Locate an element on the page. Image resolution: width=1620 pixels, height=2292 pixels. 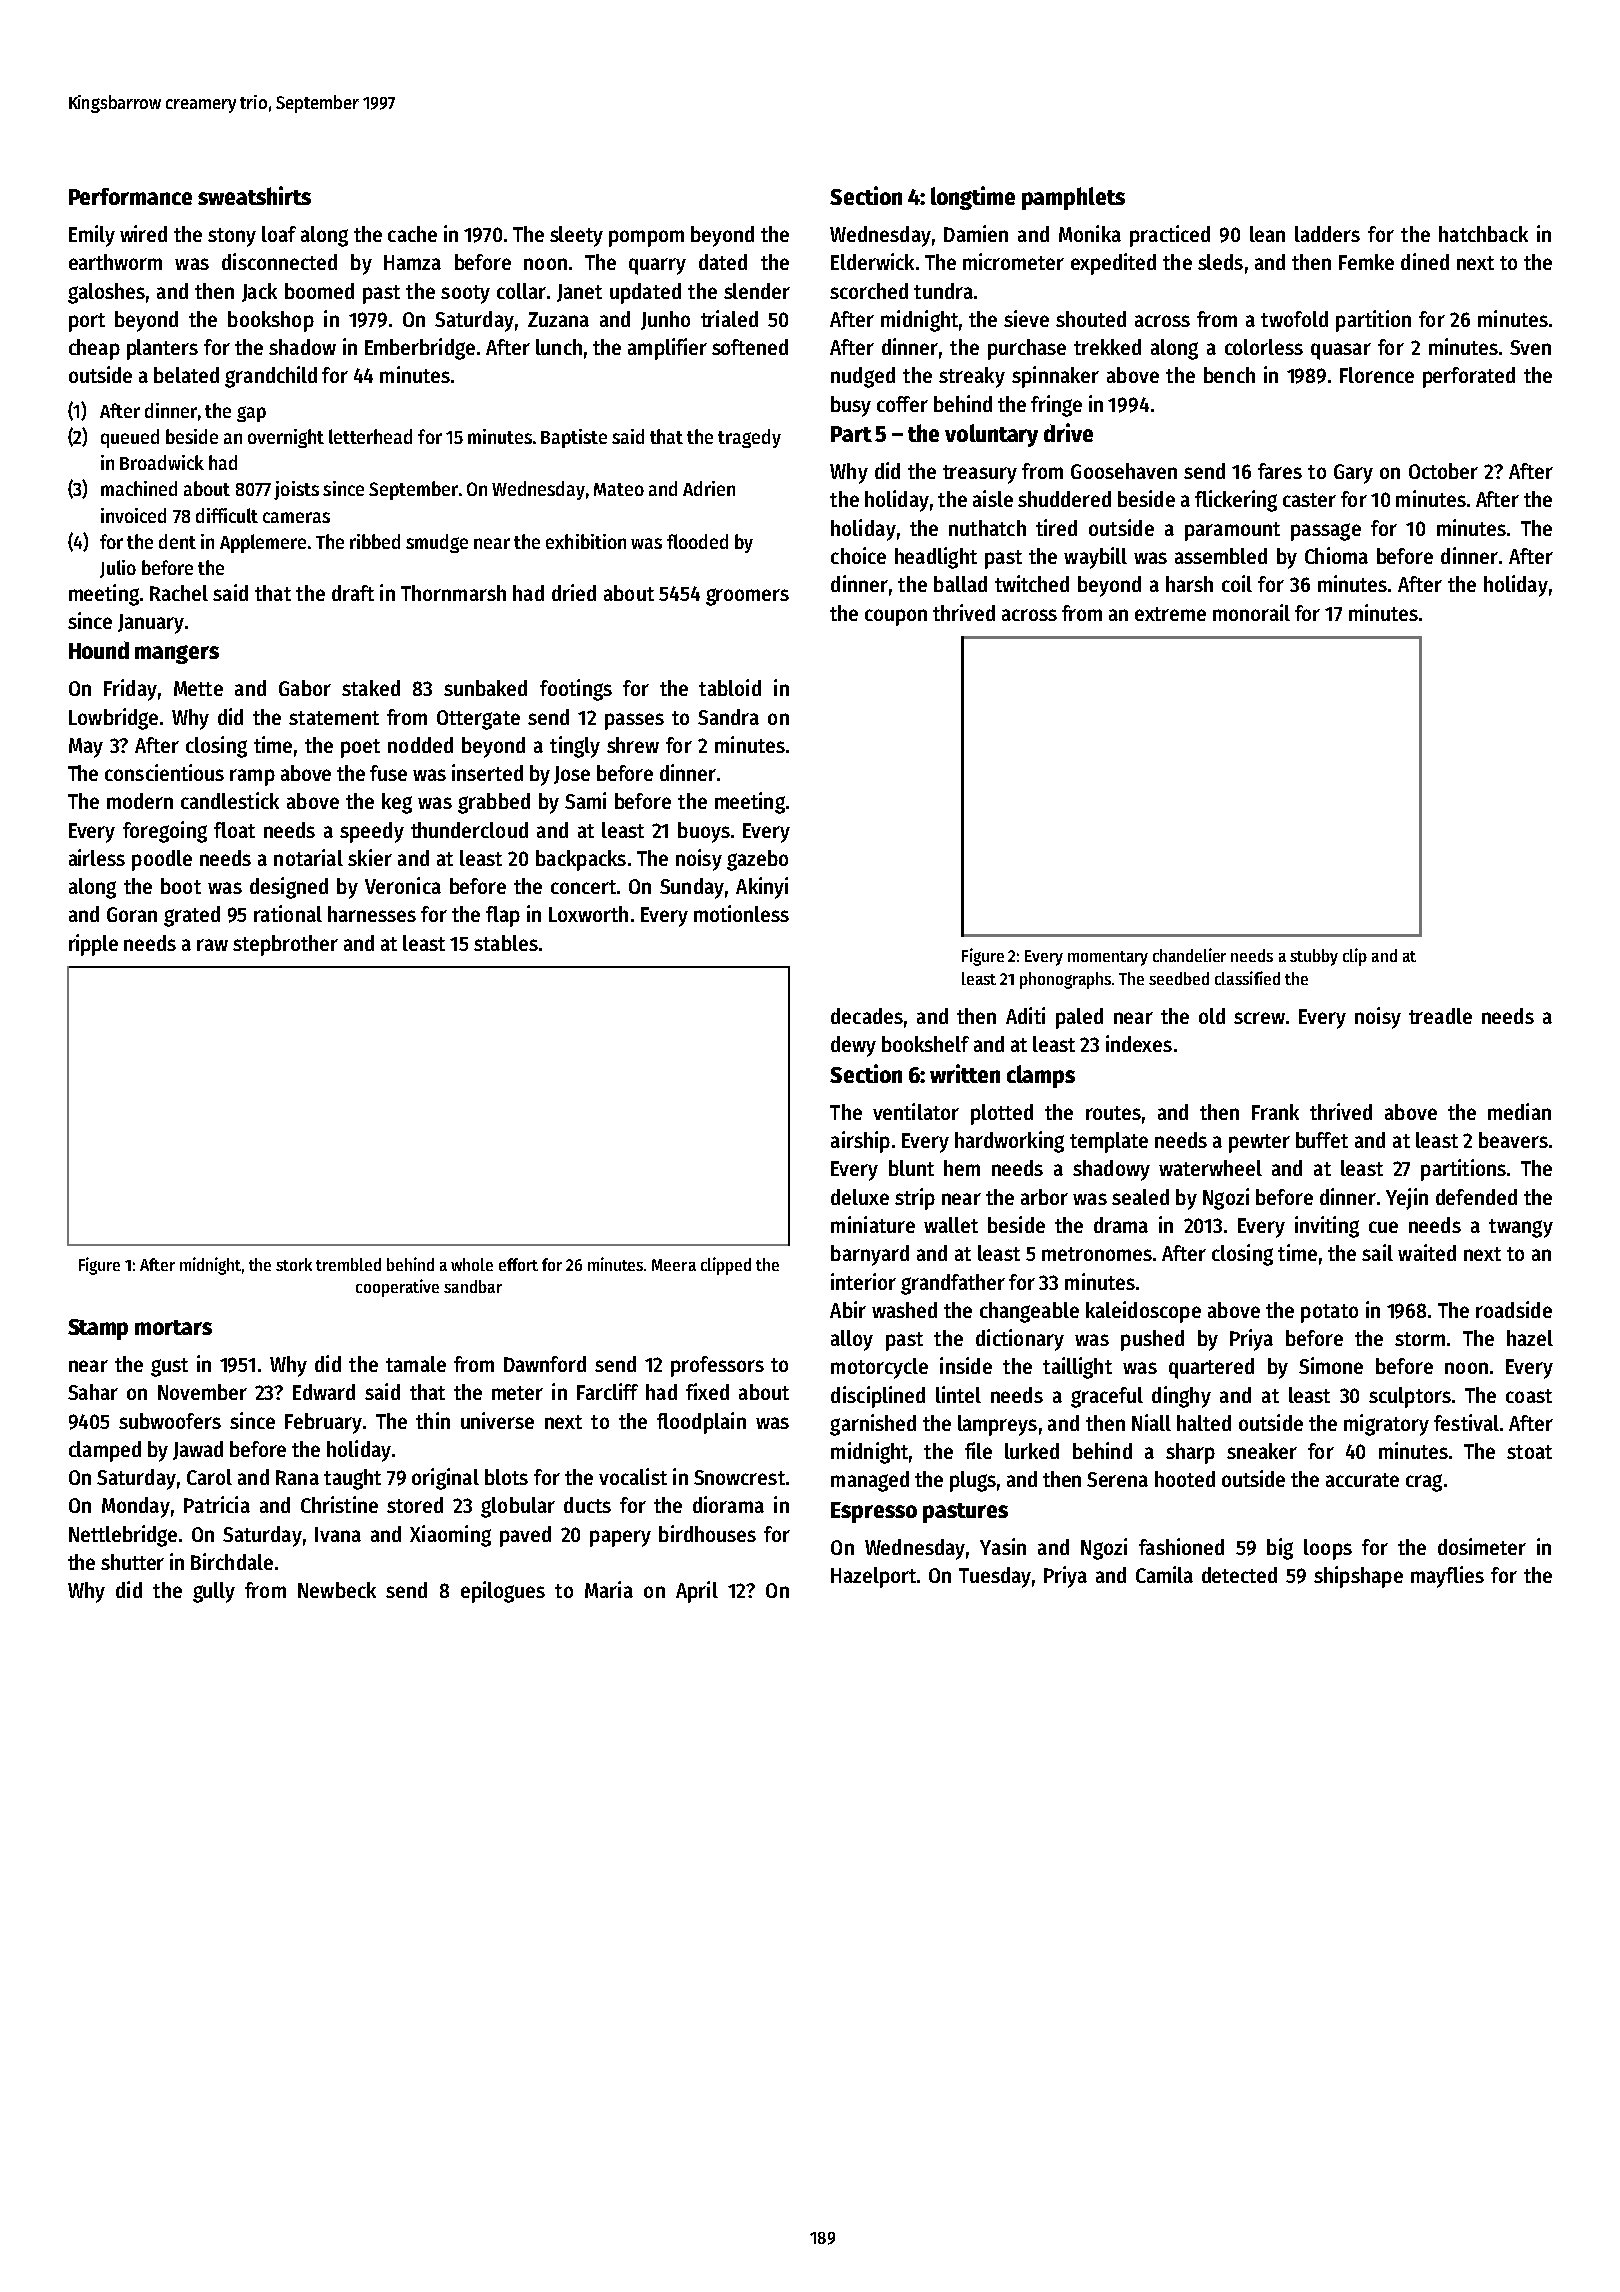
Loxworth is located at coordinates (588, 914).
